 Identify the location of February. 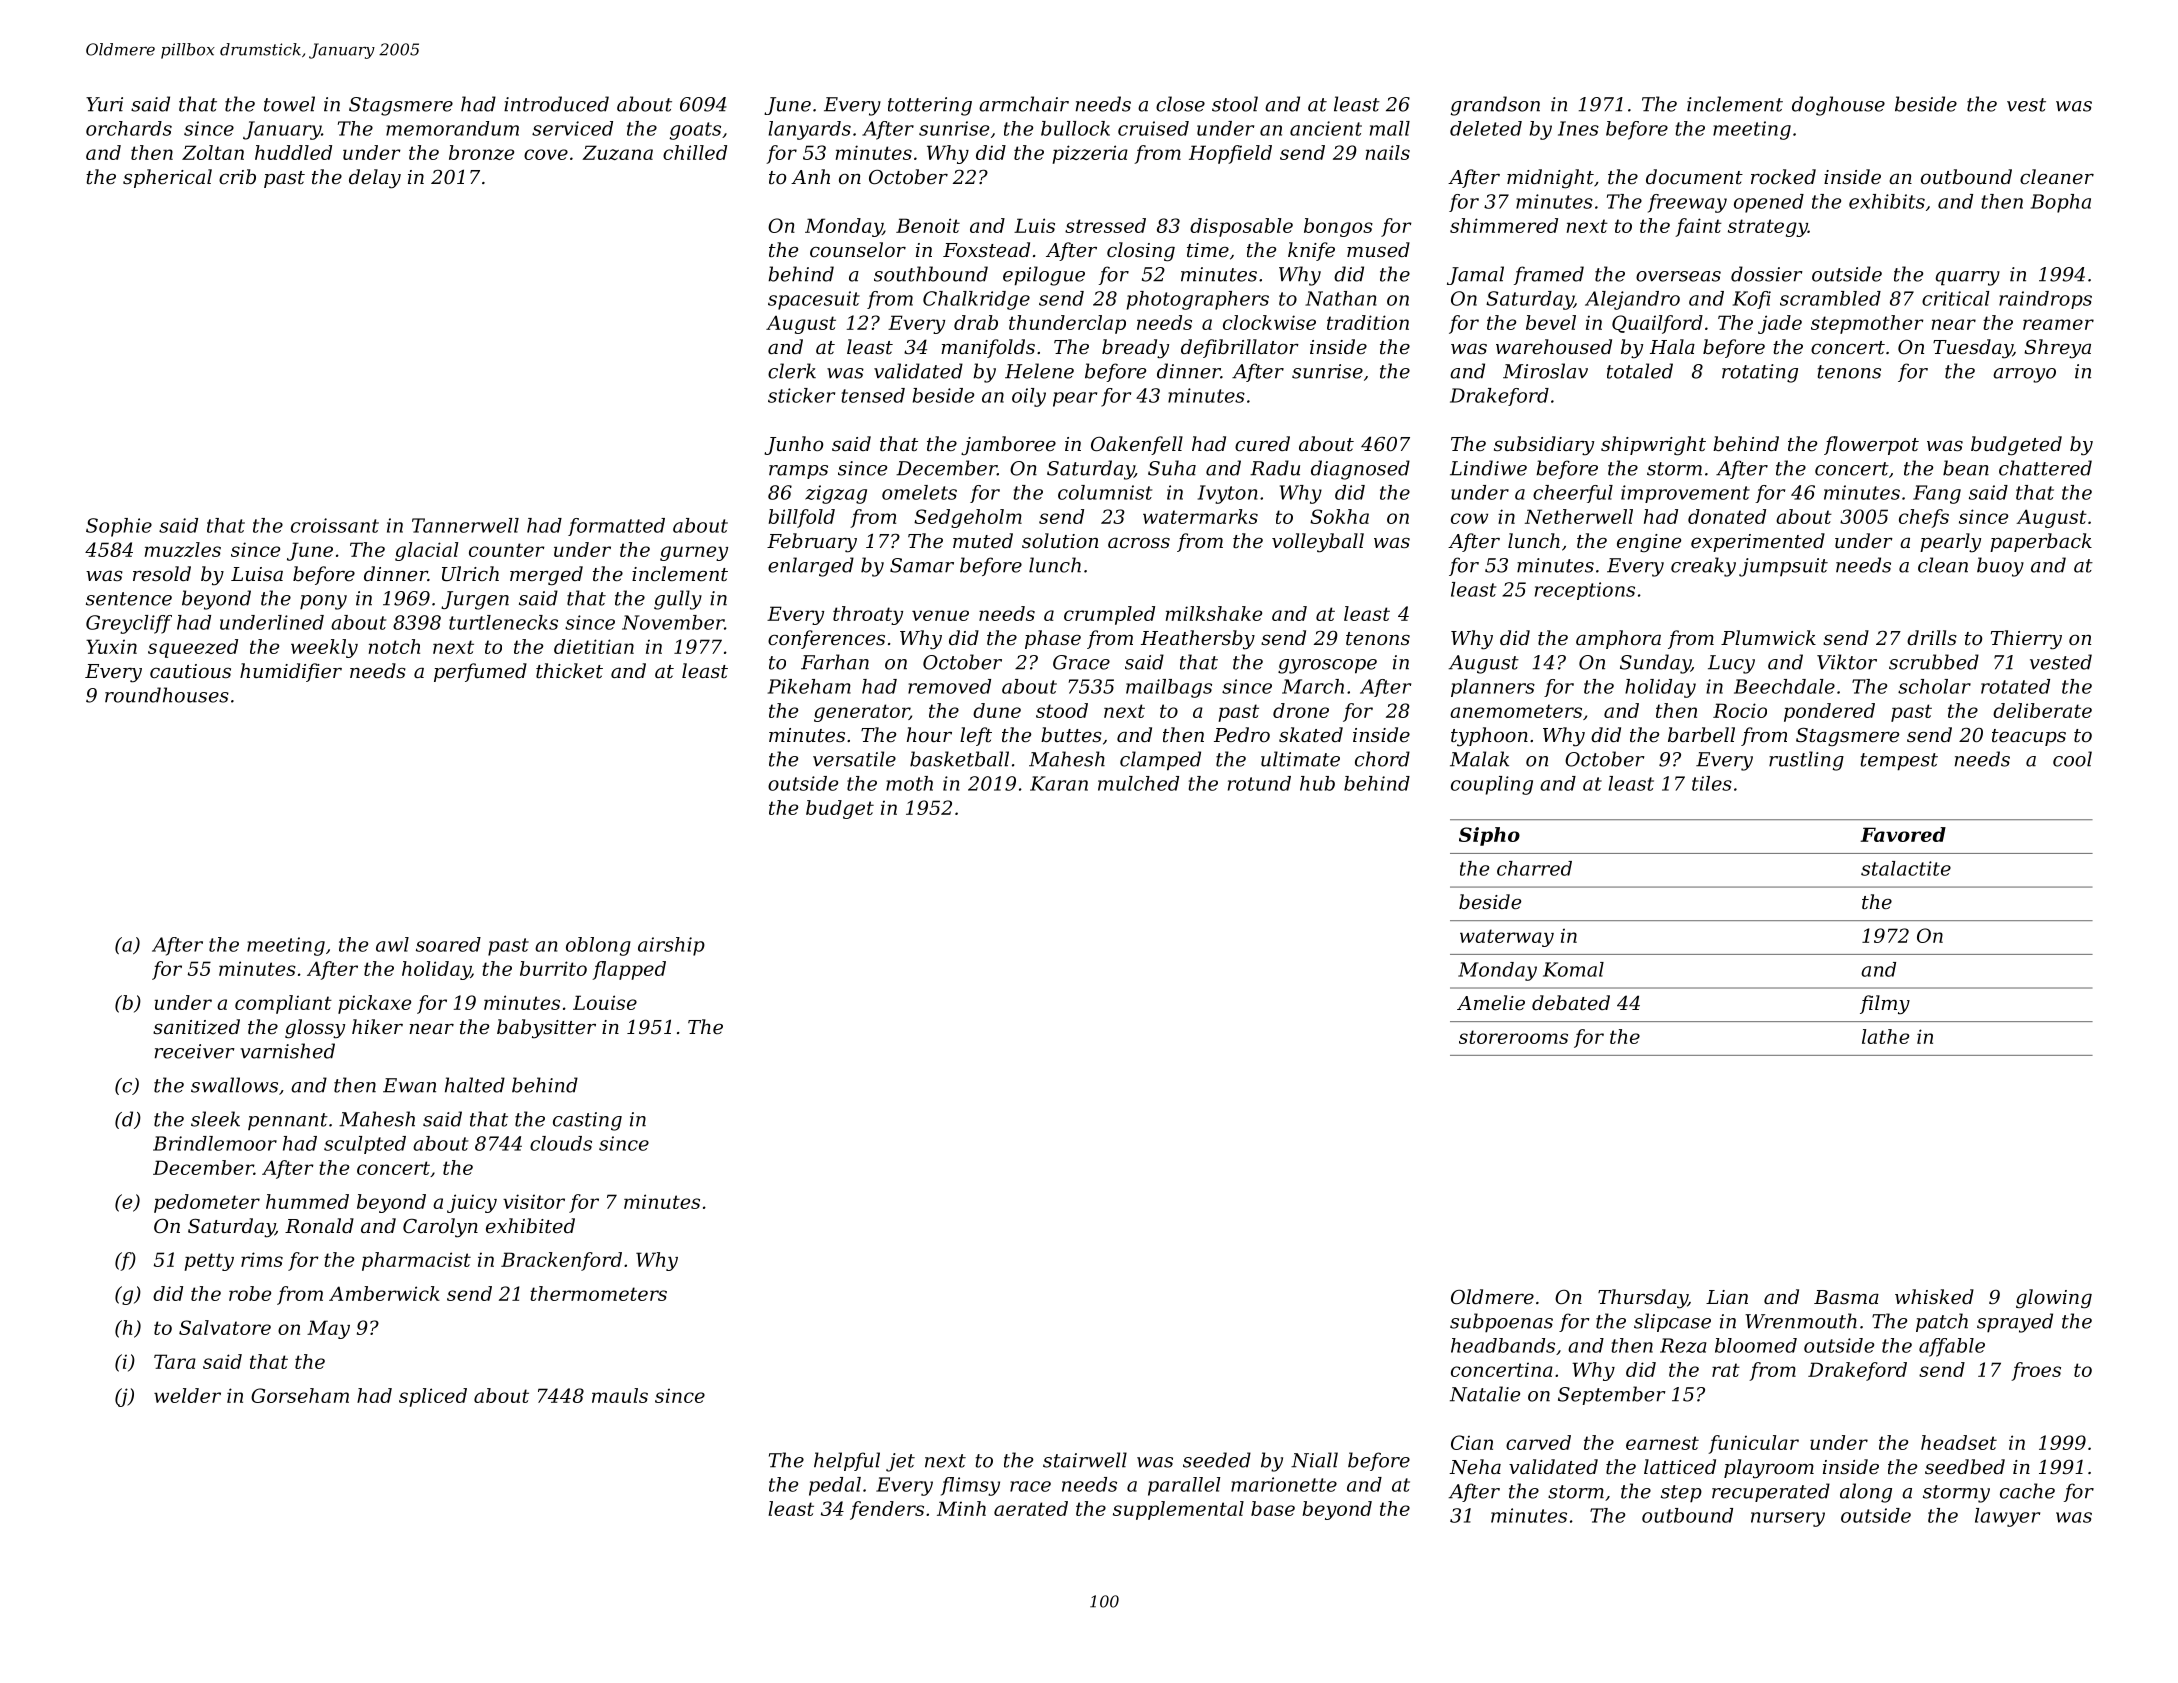
(812, 543).
